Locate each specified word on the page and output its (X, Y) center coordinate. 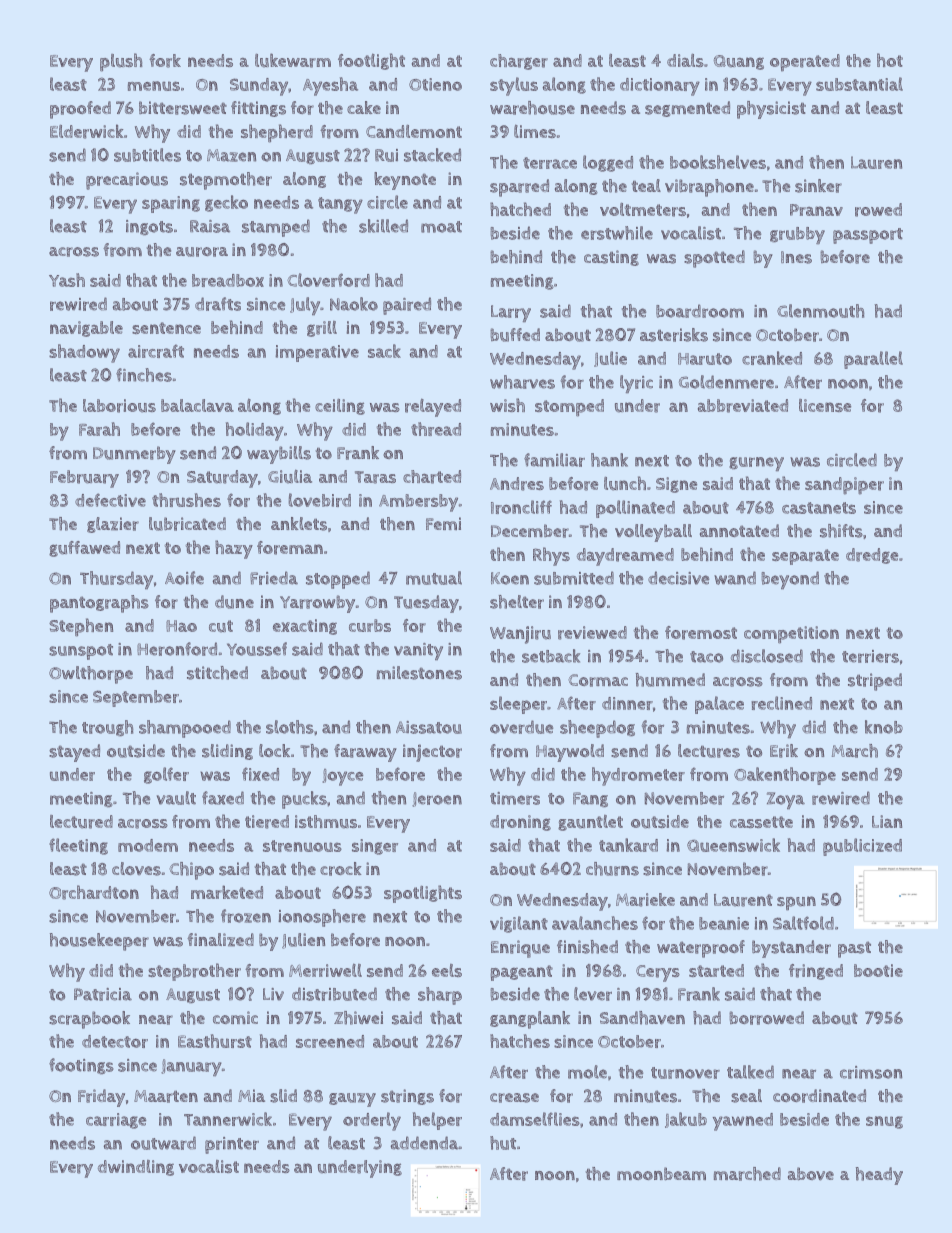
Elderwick (87, 131)
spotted (714, 259)
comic (235, 1017)
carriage (116, 1121)
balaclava (197, 405)
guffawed (84, 549)
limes (535, 131)
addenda (424, 1143)
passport (868, 236)
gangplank (530, 1020)
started (716, 970)
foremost (701, 633)
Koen (510, 578)
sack (384, 351)
